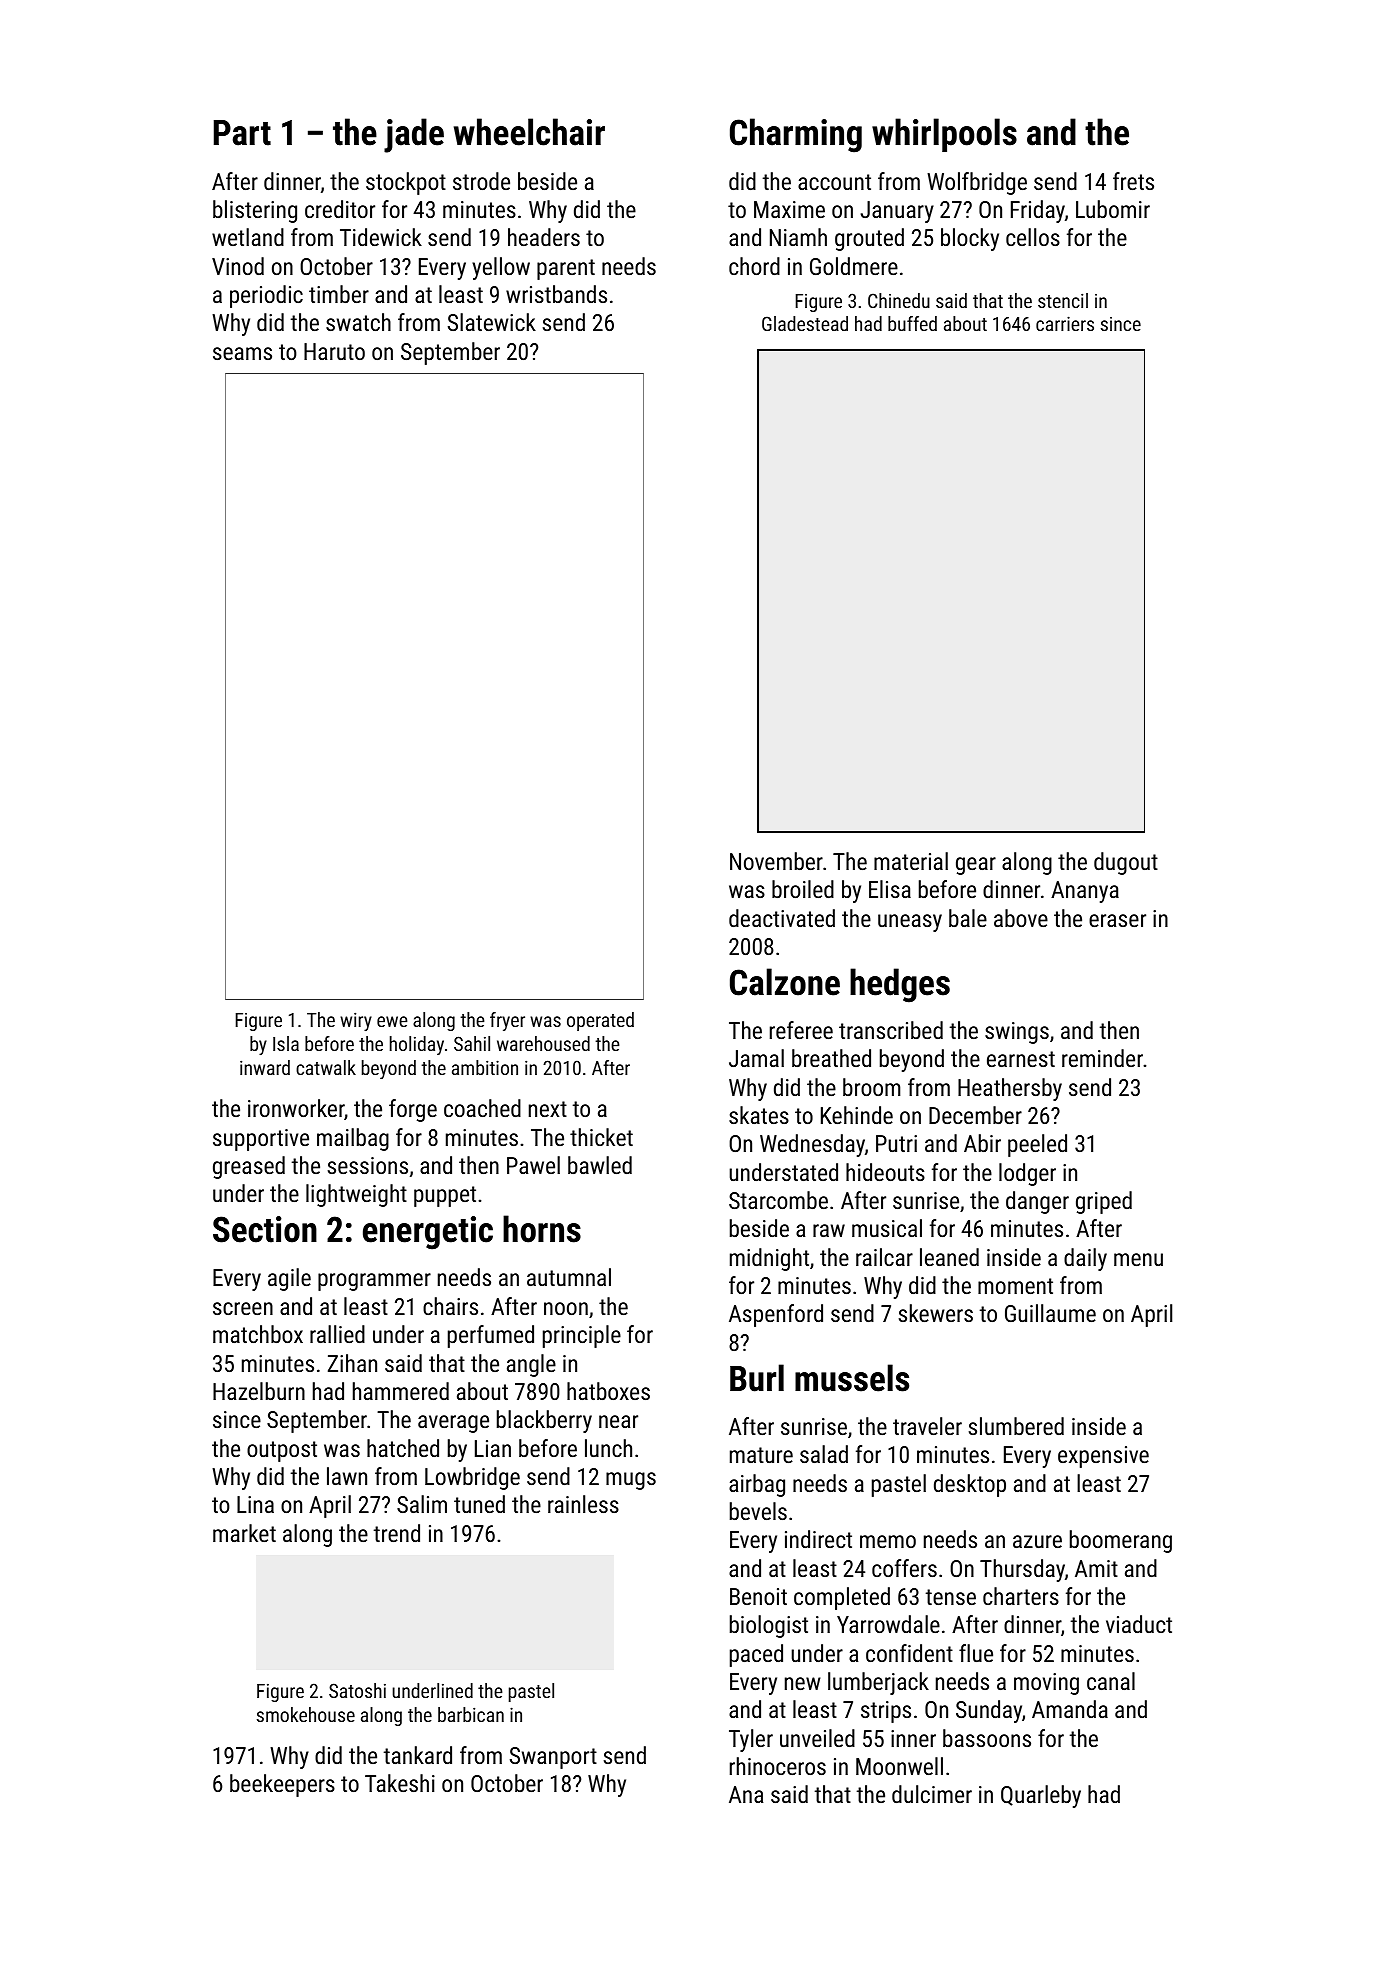 This document has width=1386, height=1969. I want to click on Jamal, so click(756, 1058).
